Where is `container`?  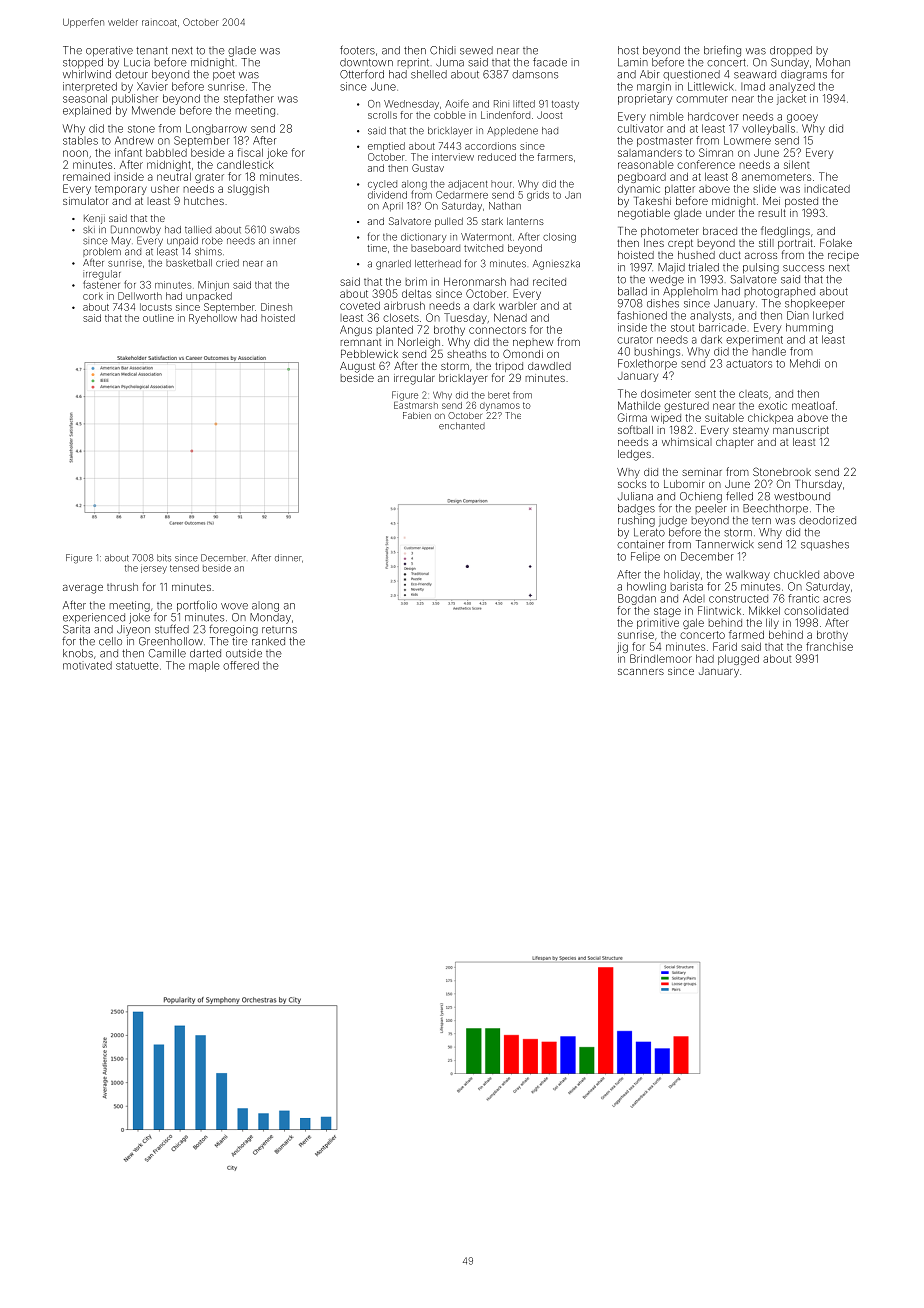
container is located at coordinates (641, 544).
